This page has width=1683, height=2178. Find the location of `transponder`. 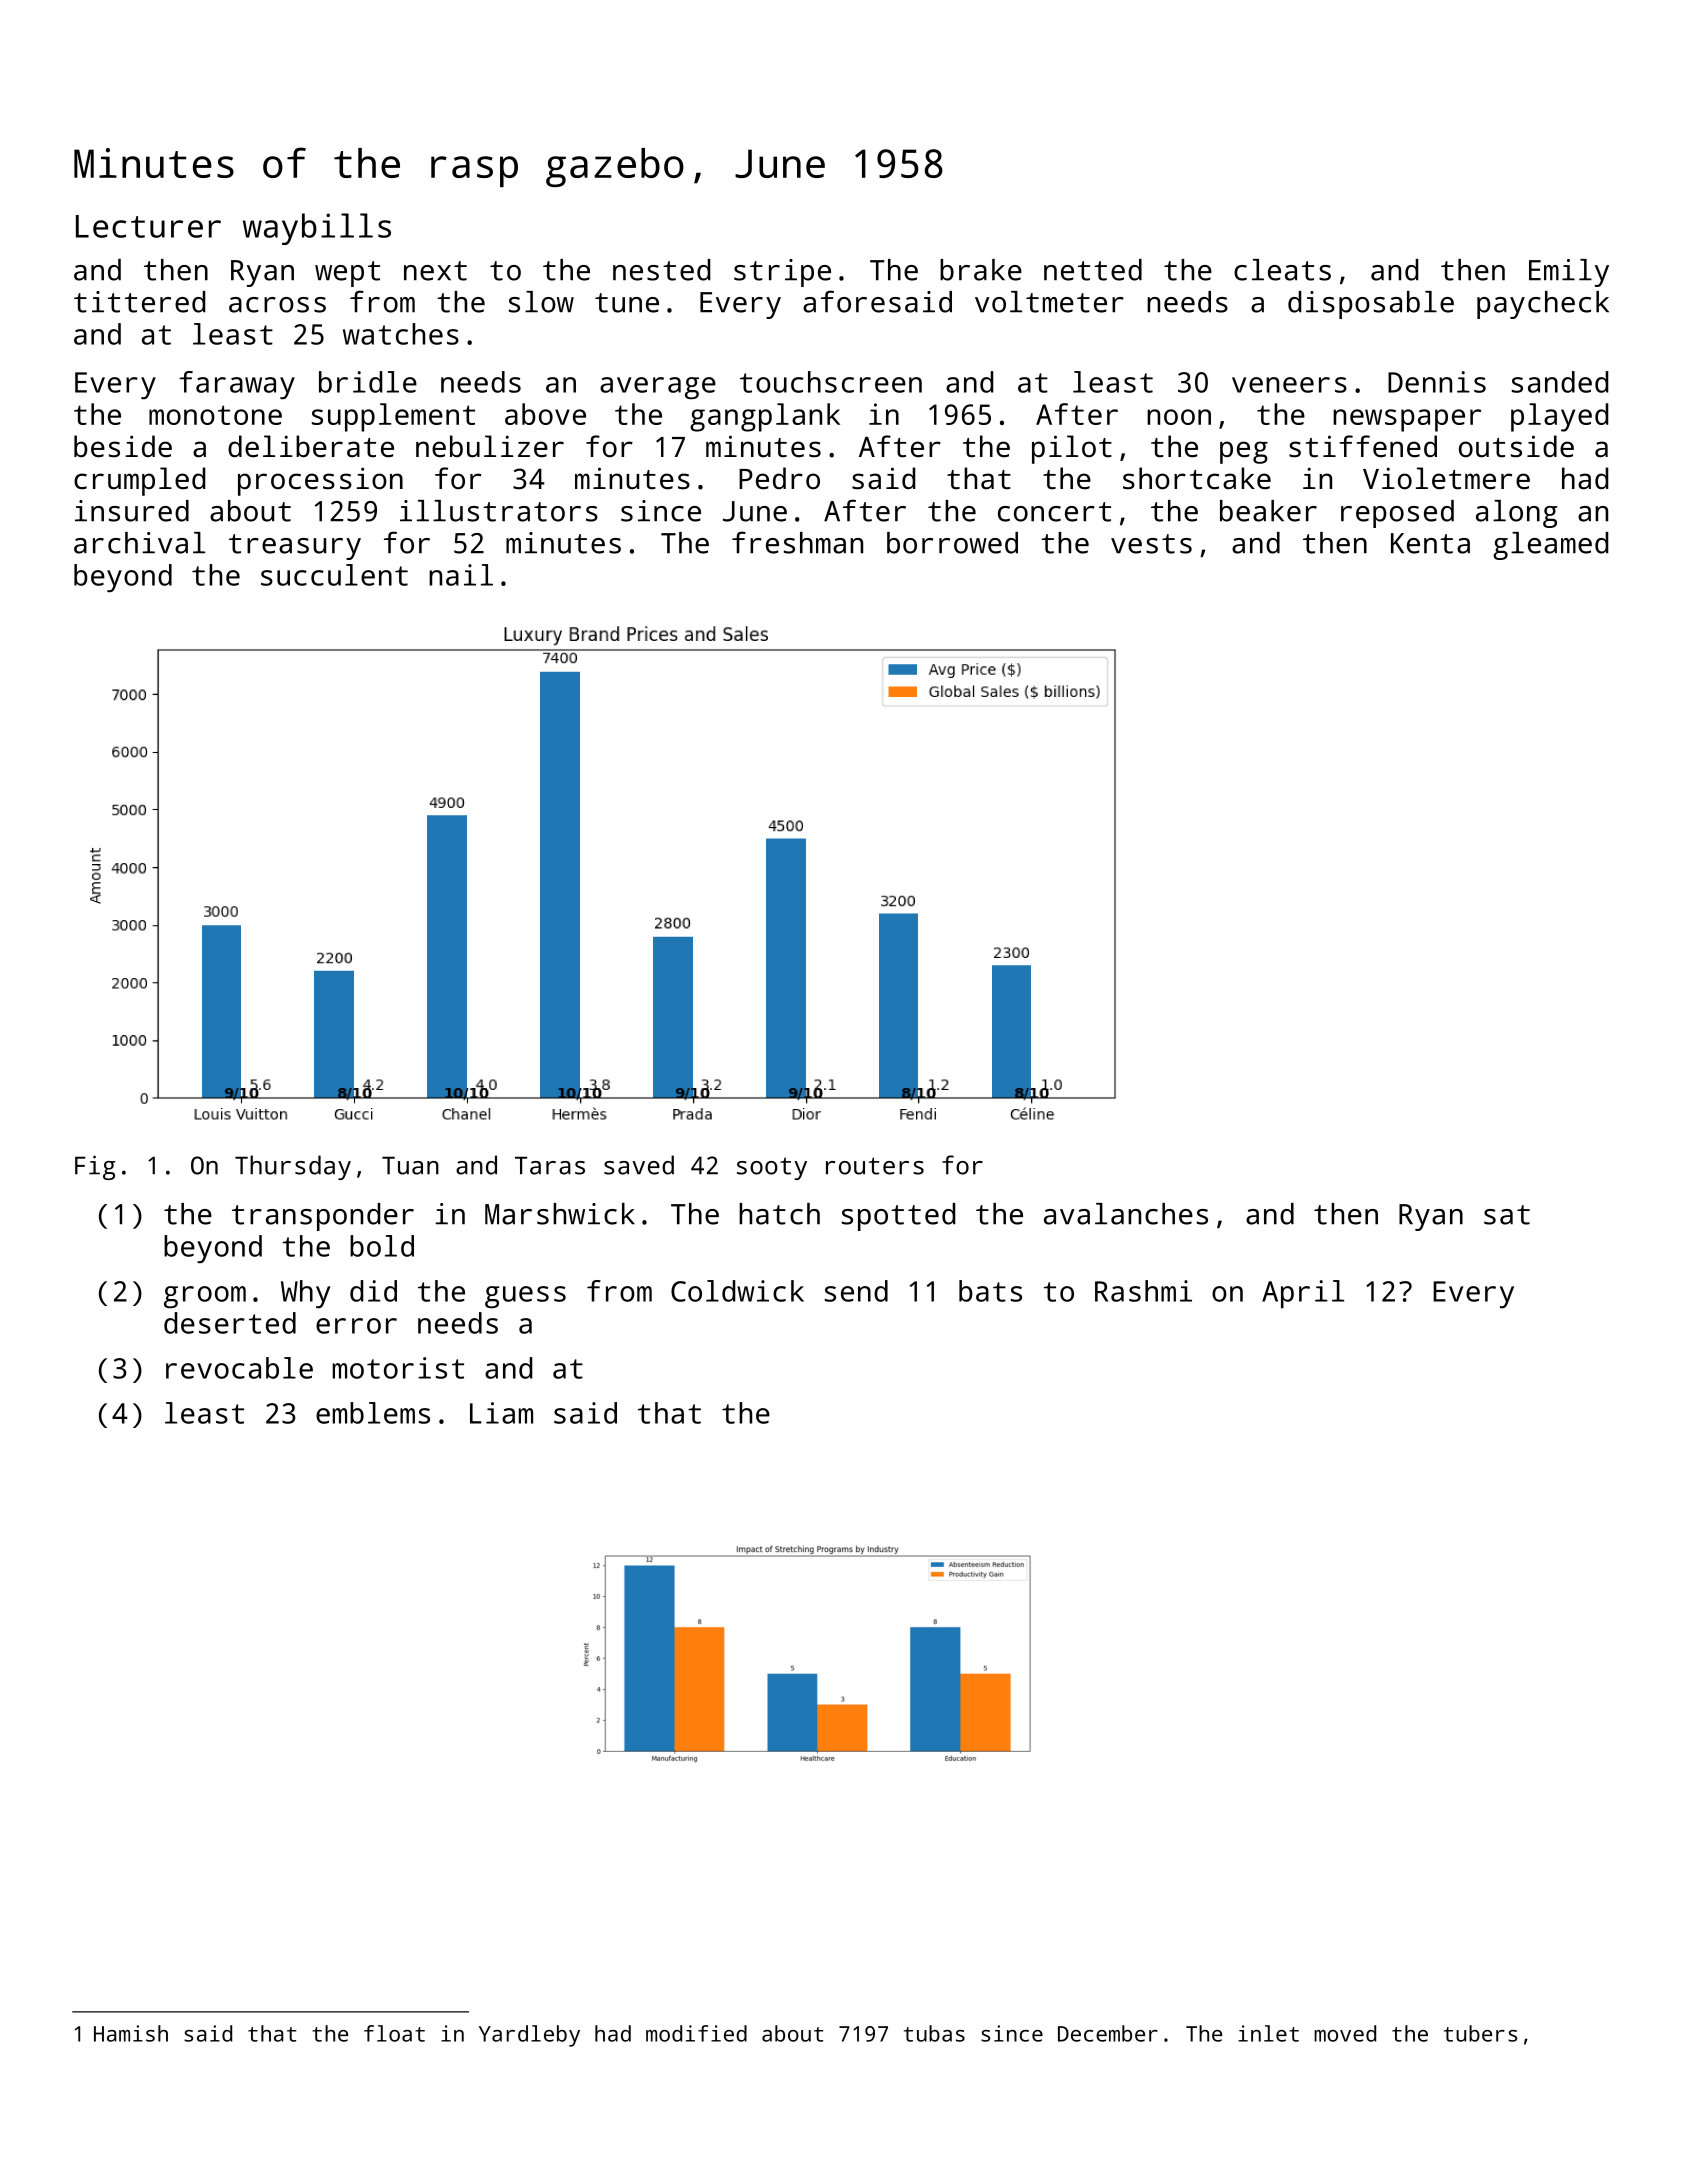

transponder is located at coordinates (323, 1217).
